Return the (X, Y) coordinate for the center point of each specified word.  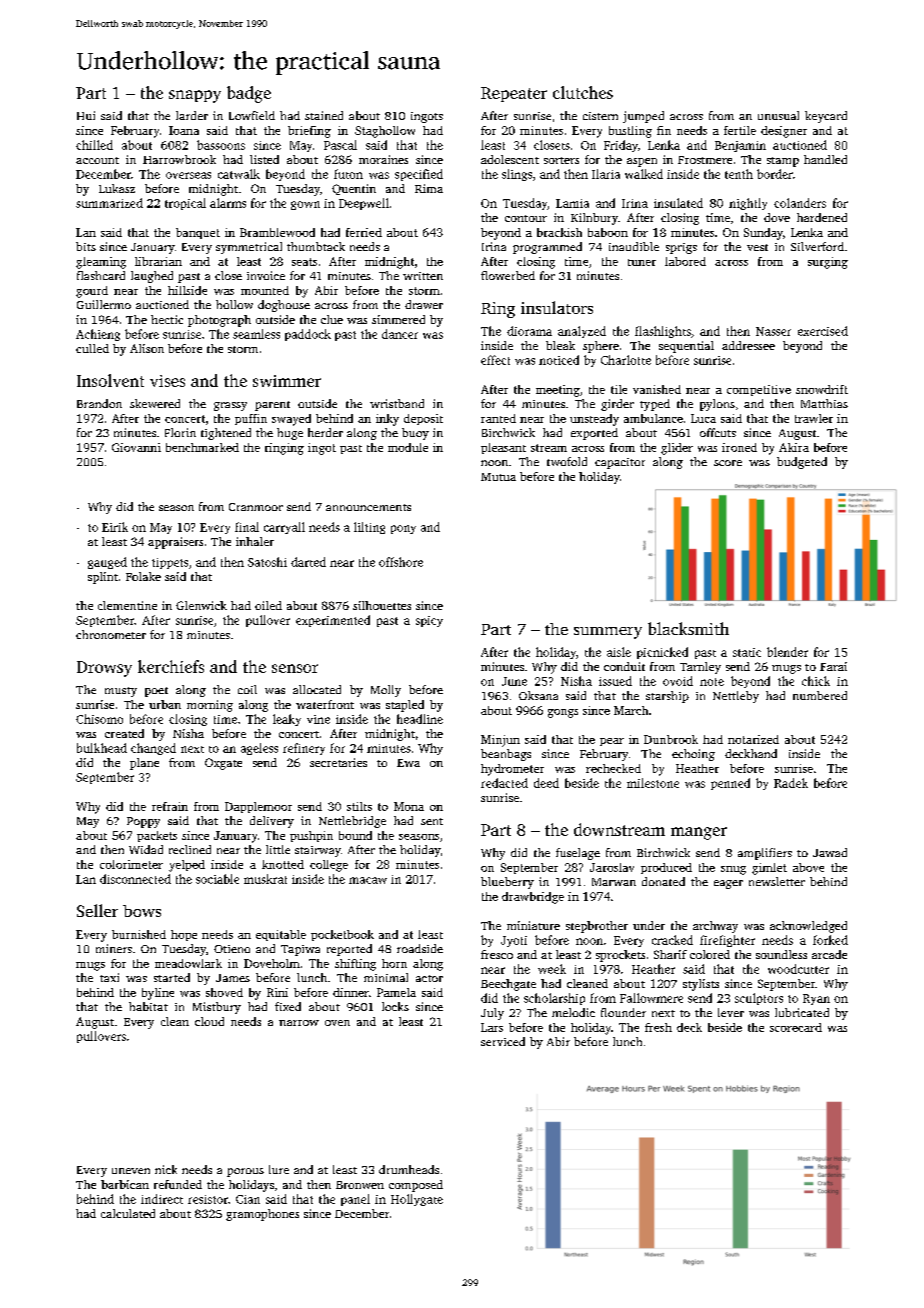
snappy (195, 96)
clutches (583, 92)
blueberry (507, 883)
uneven (131, 1171)
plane (144, 764)
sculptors (759, 999)
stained (324, 115)
